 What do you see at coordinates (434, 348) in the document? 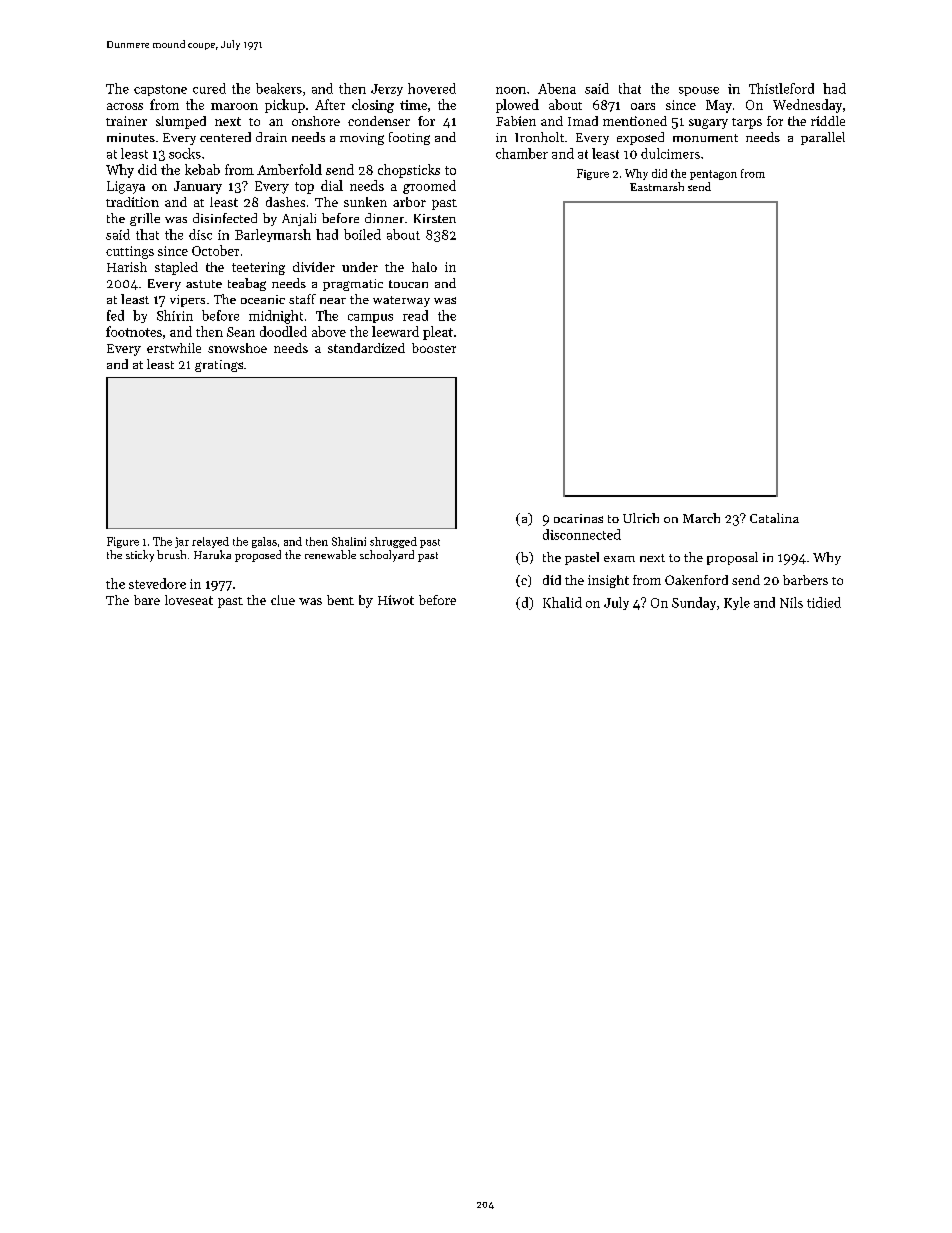
I see `booster` at bounding box center [434, 348].
